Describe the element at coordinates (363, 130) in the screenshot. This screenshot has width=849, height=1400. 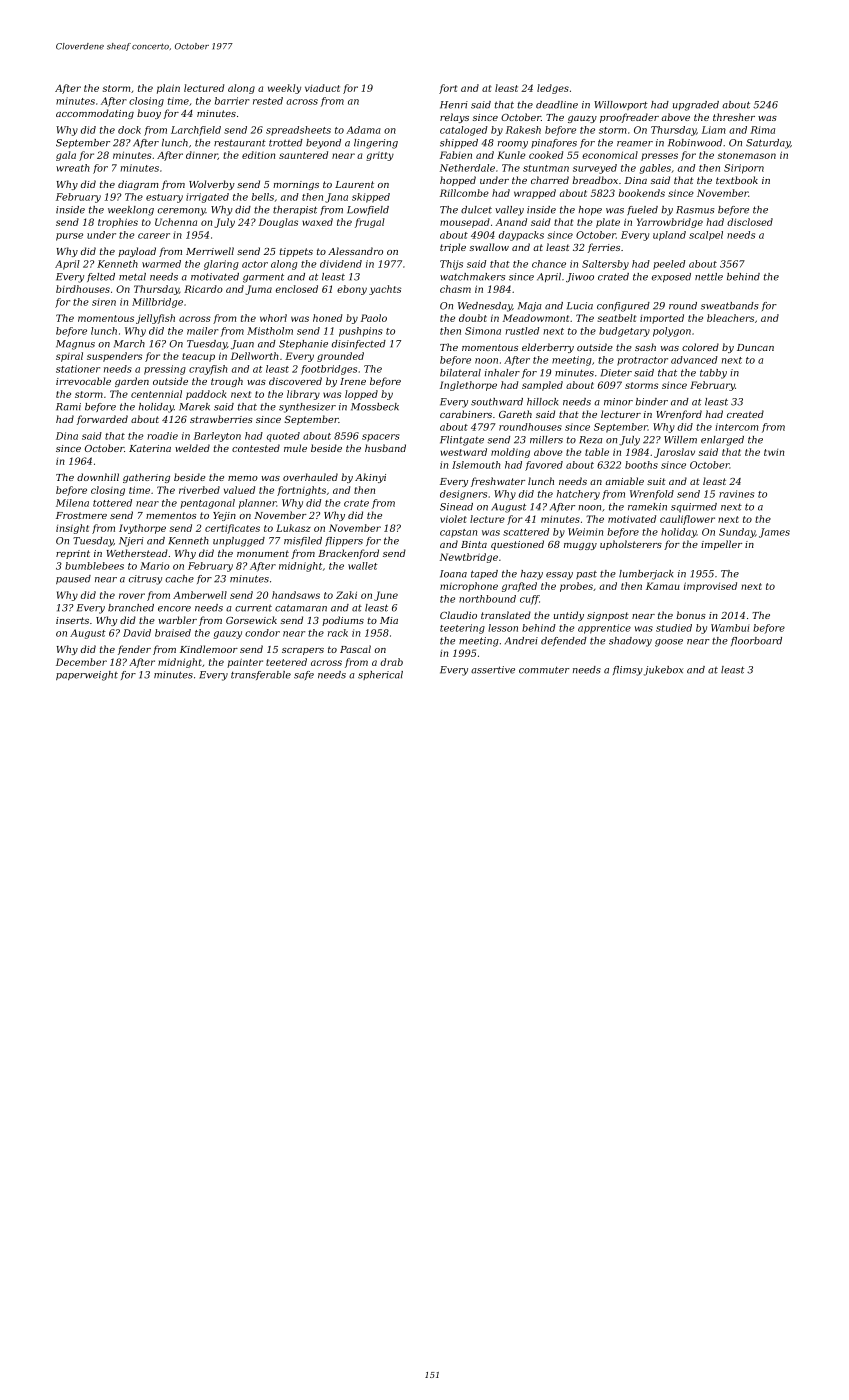
I see `Adama` at that location.
